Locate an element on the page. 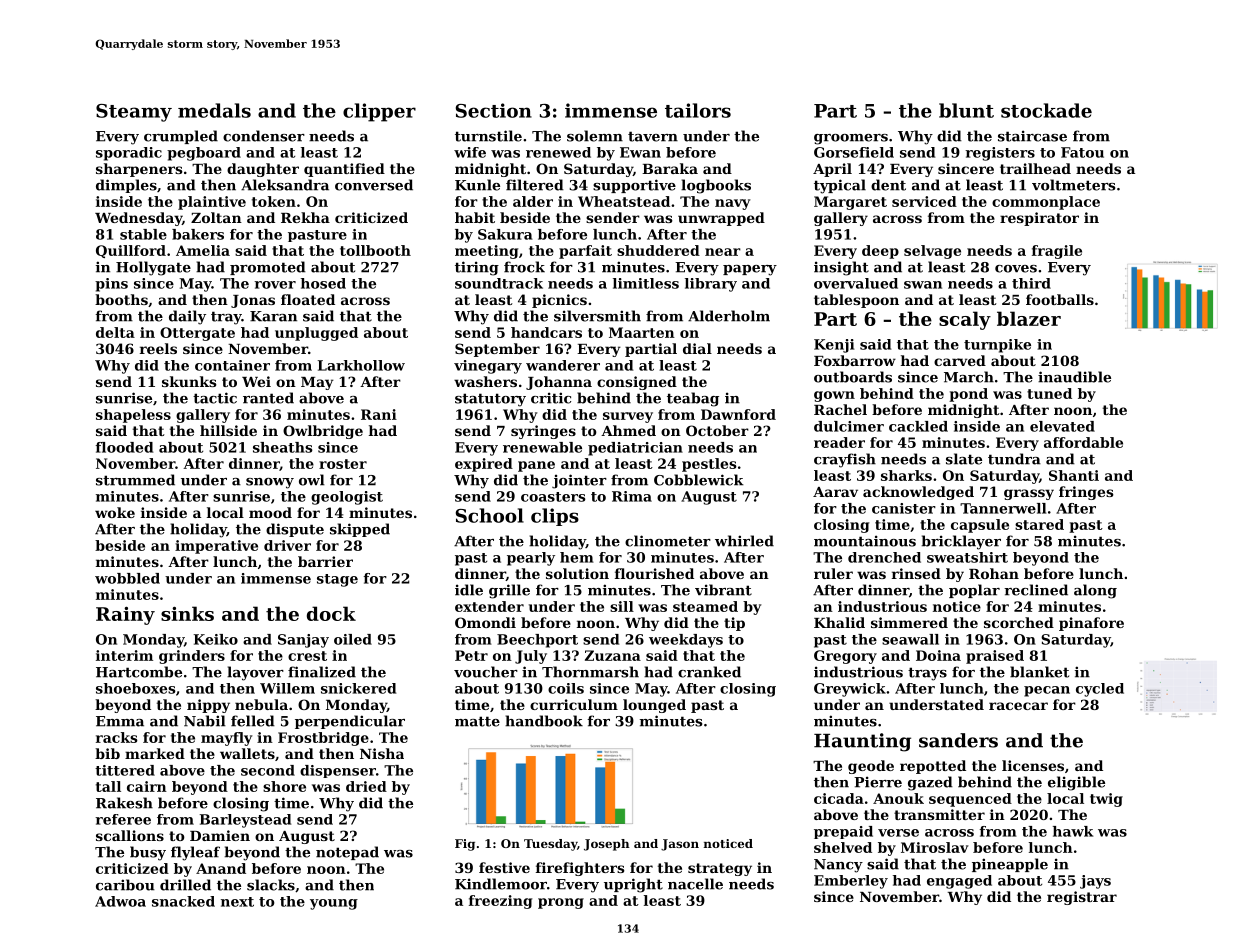  finalized is located at coordinates (322, 672).
